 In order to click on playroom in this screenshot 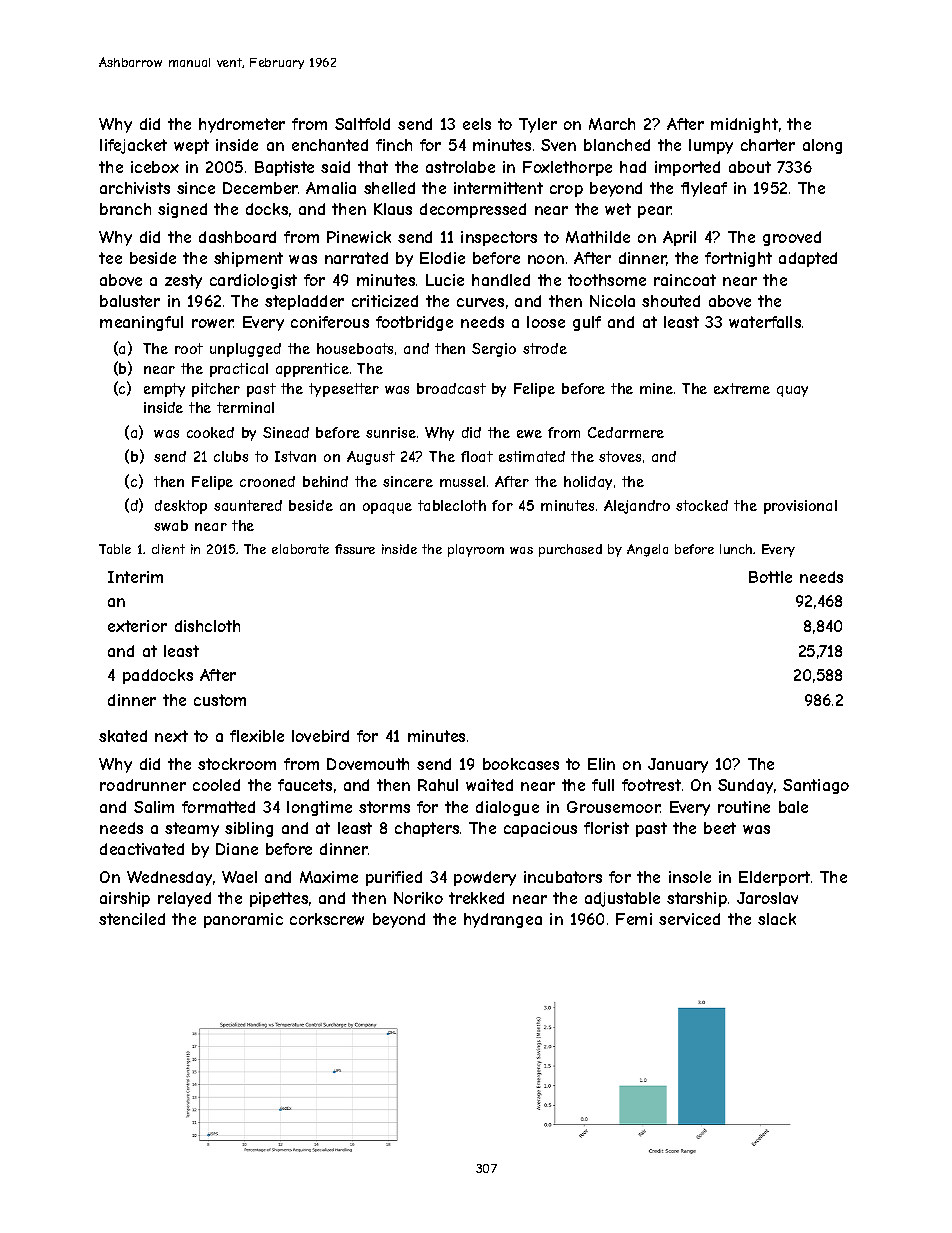, I will do `click(476, 550)`.
